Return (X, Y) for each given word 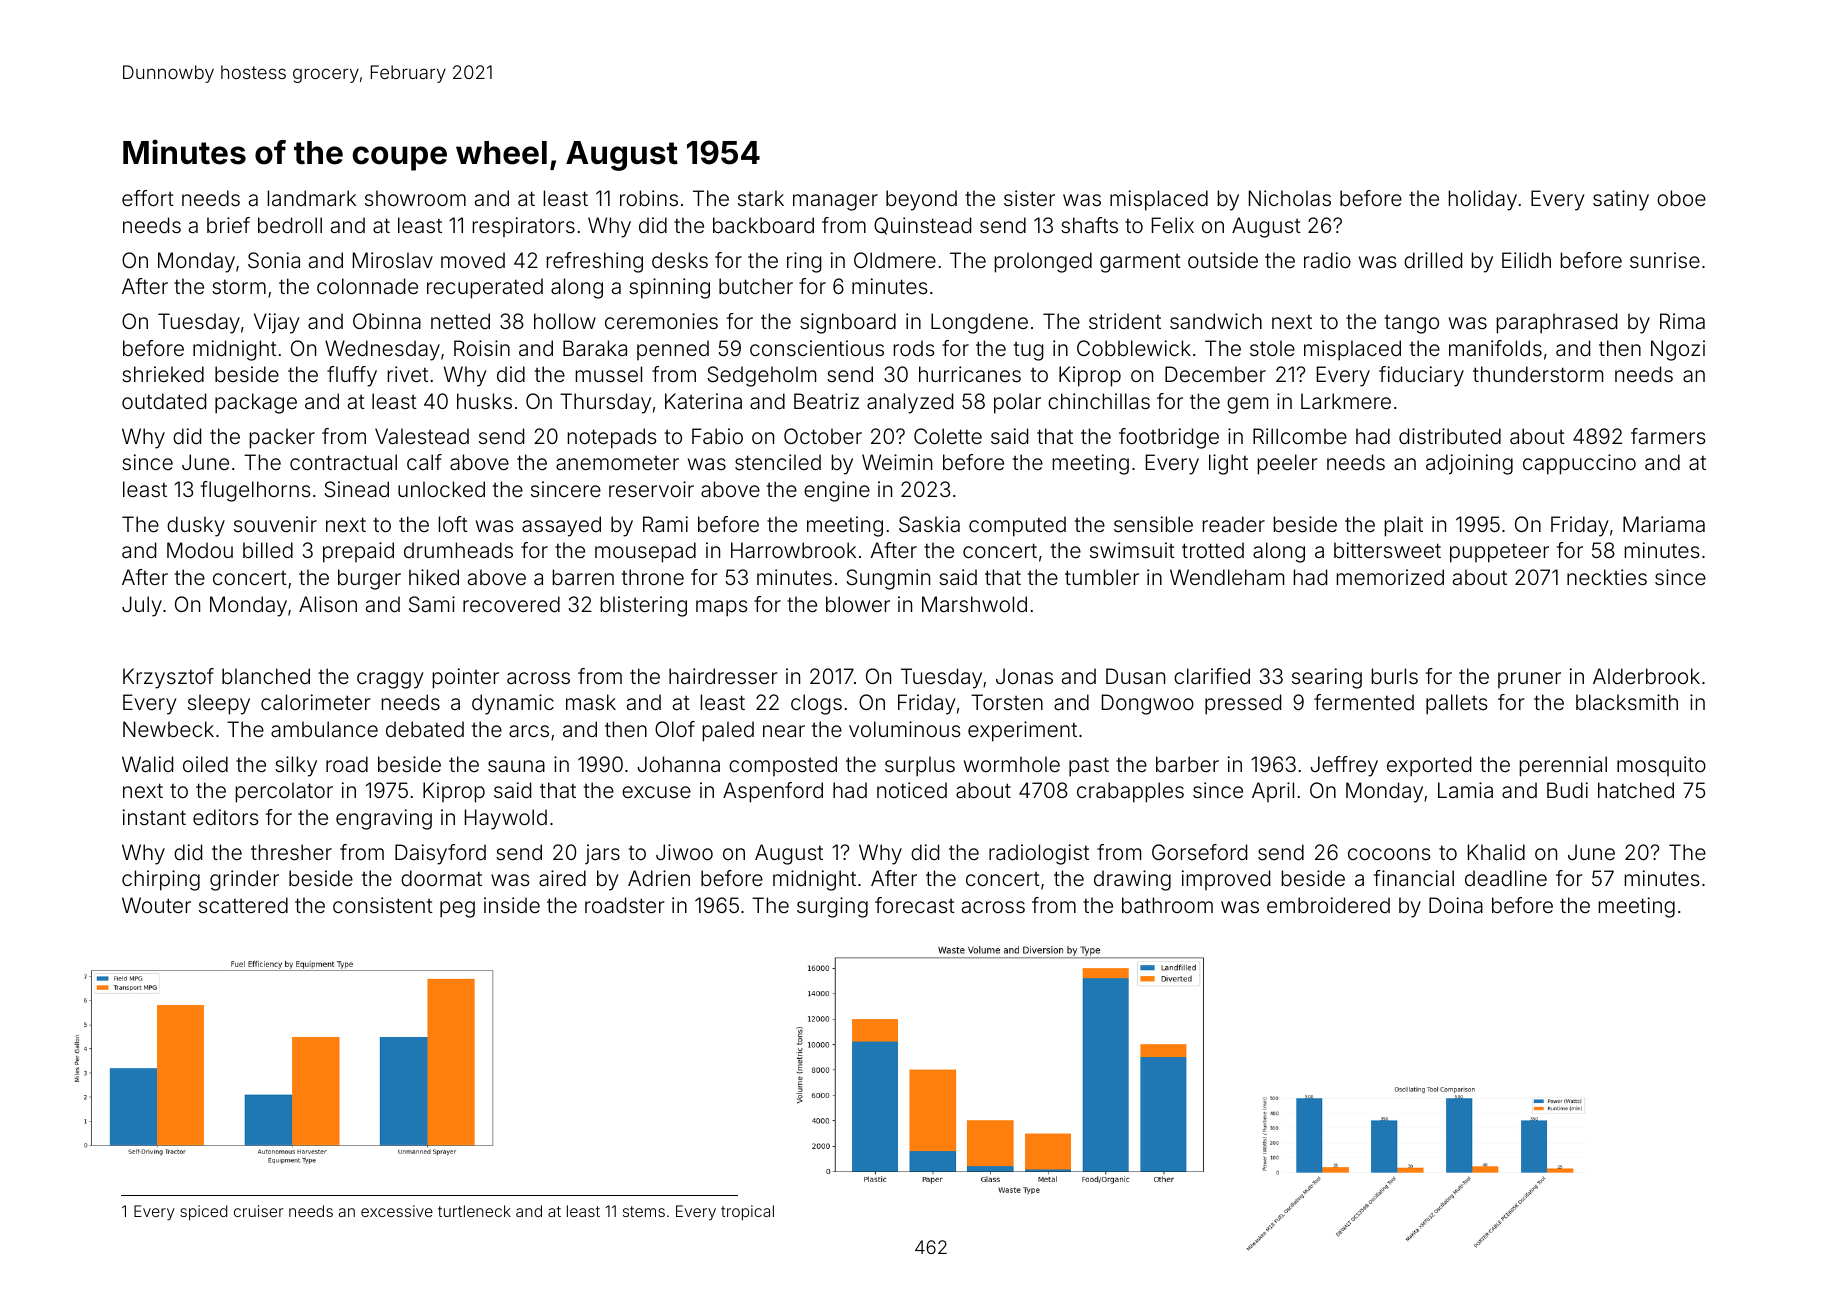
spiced (203, 1212)
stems (644, 1211)
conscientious (817, 348)
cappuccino (1579, 464)
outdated (164, 401)
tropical (747, 1212)
